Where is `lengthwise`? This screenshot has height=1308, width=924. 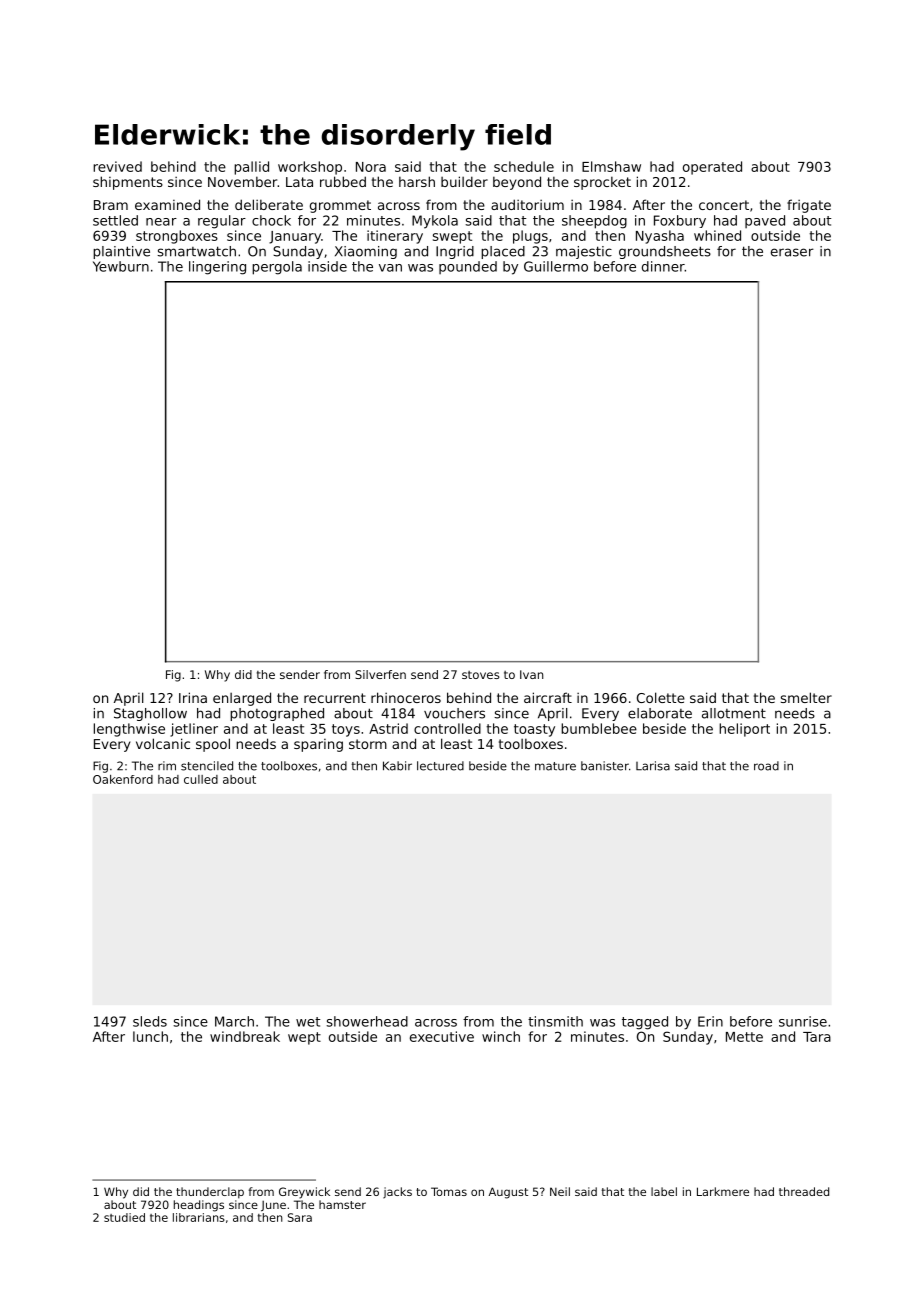 lengthwise is located at coordinates (129, 730).
